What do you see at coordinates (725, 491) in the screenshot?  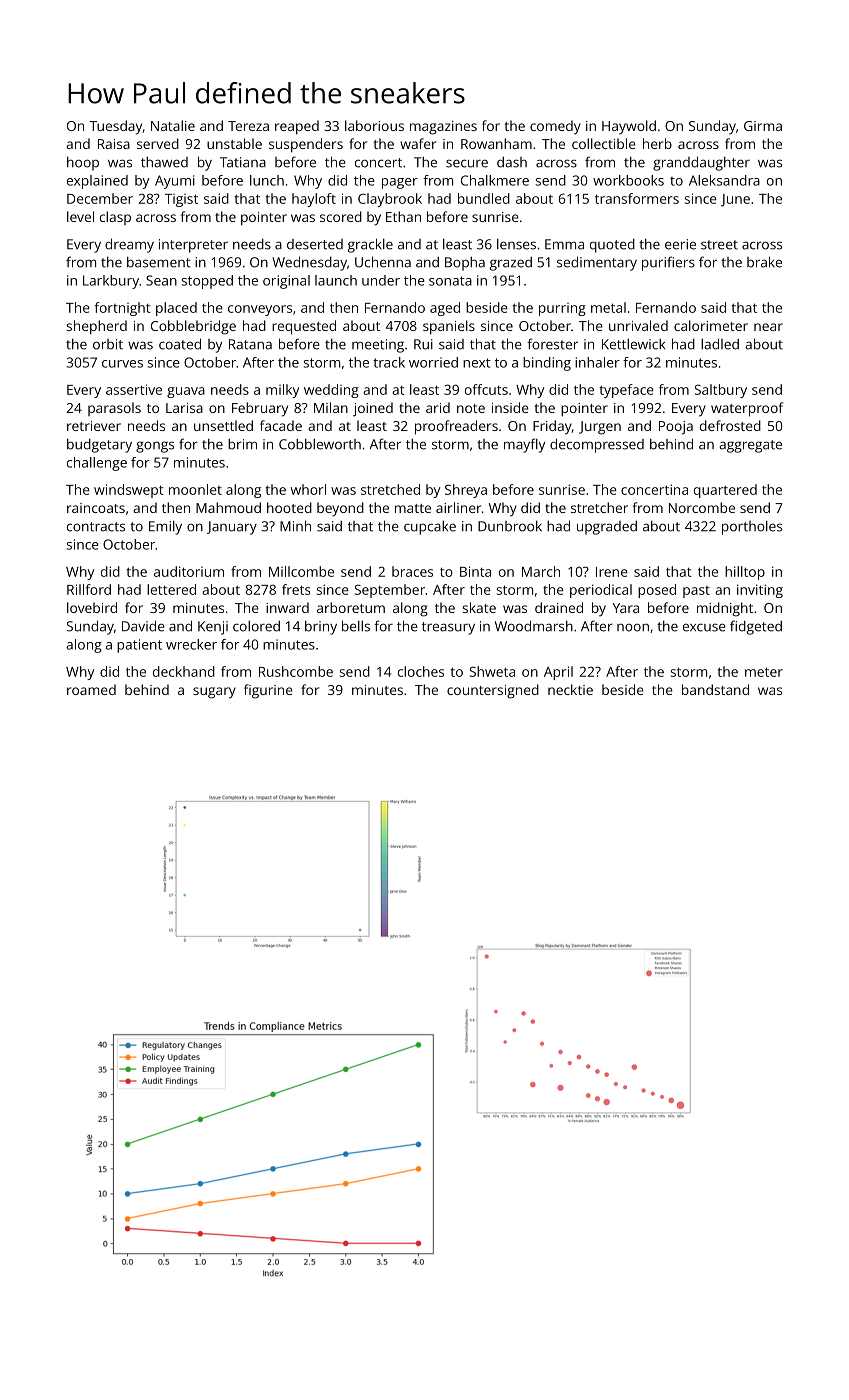 I see `quartered` at bounding box center [725, 491].
